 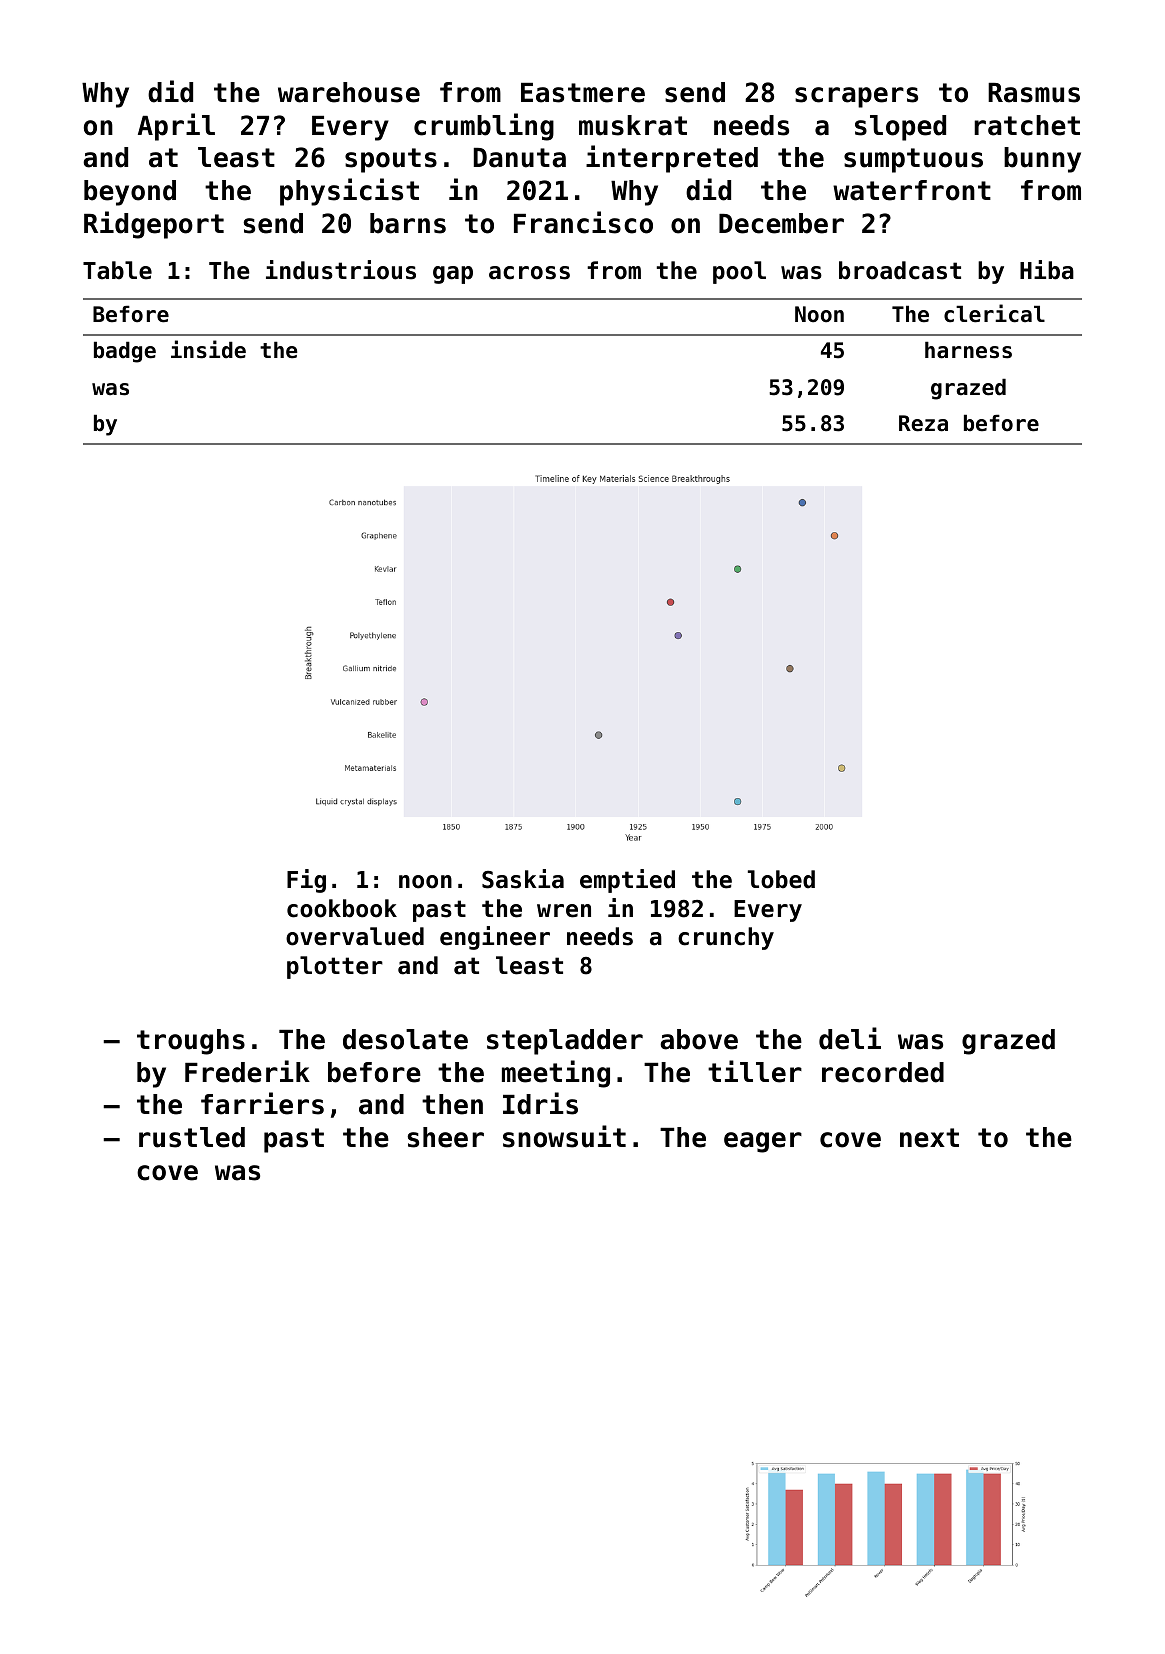 What do you see at coordinates (739, 272) in the document?
I see `pool` at bounding box center [739, 272].
